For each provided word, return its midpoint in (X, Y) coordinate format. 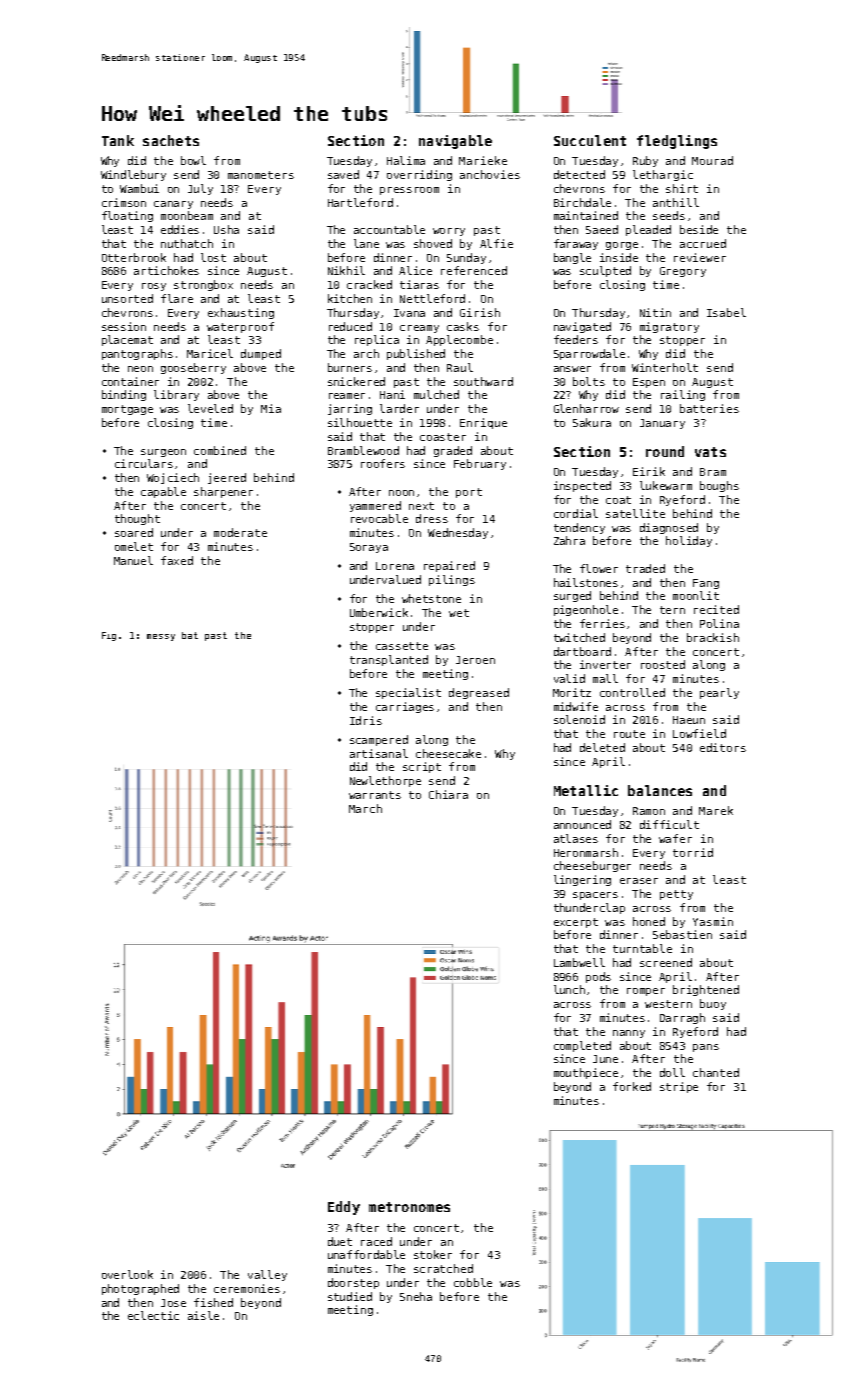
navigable (455, 142)
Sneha (416, 1296)
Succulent (590, 140)
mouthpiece (586, 1073)
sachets (171, 140)
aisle (203, 1315)
